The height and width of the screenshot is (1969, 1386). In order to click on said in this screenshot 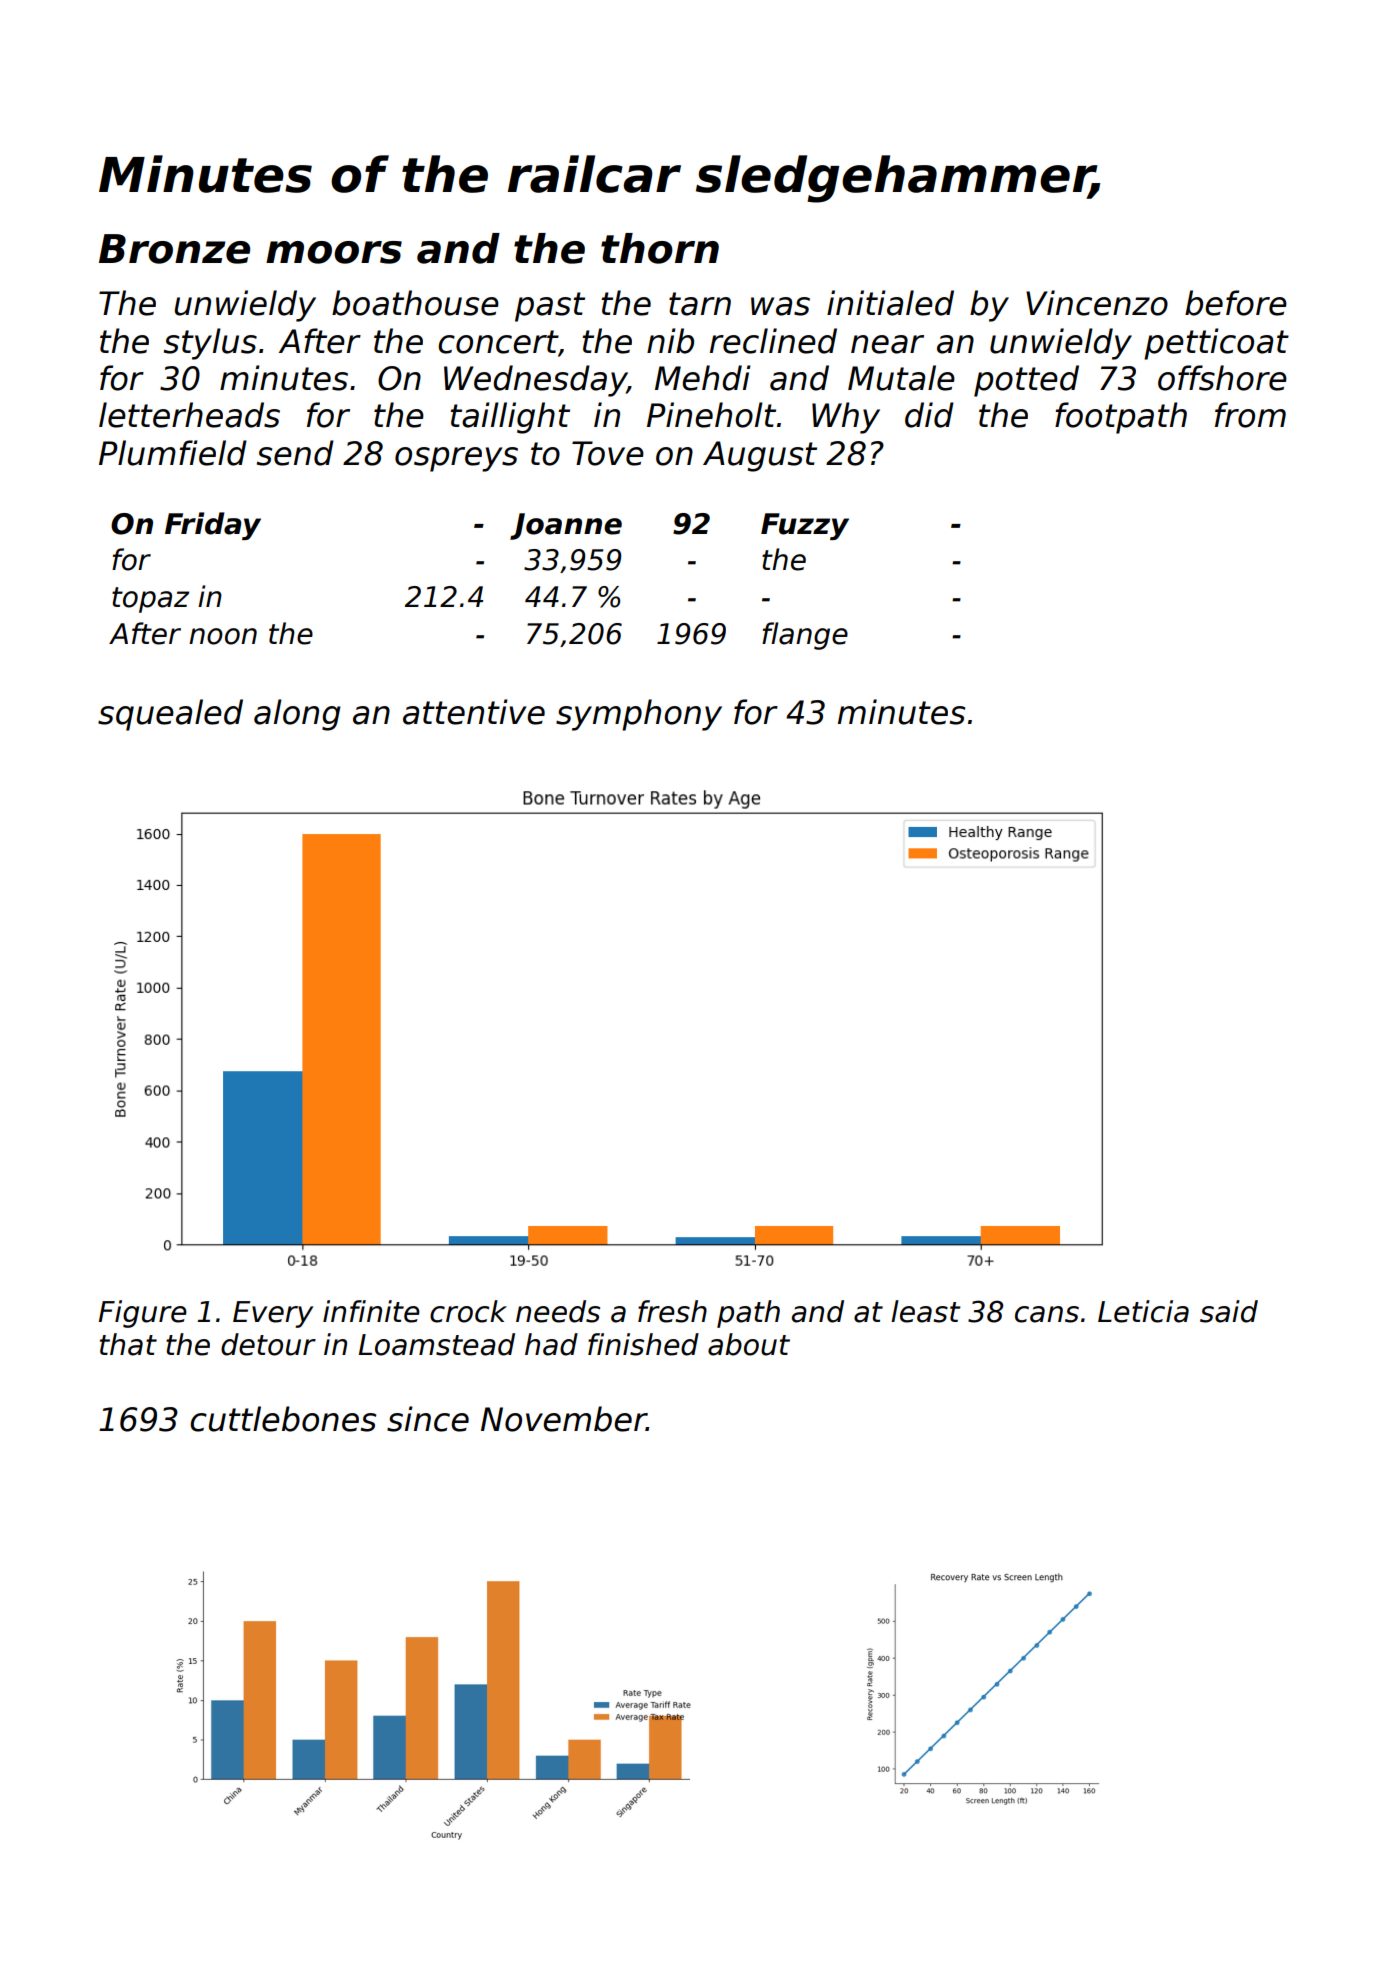, I will do `click(1229, 1311)`.
